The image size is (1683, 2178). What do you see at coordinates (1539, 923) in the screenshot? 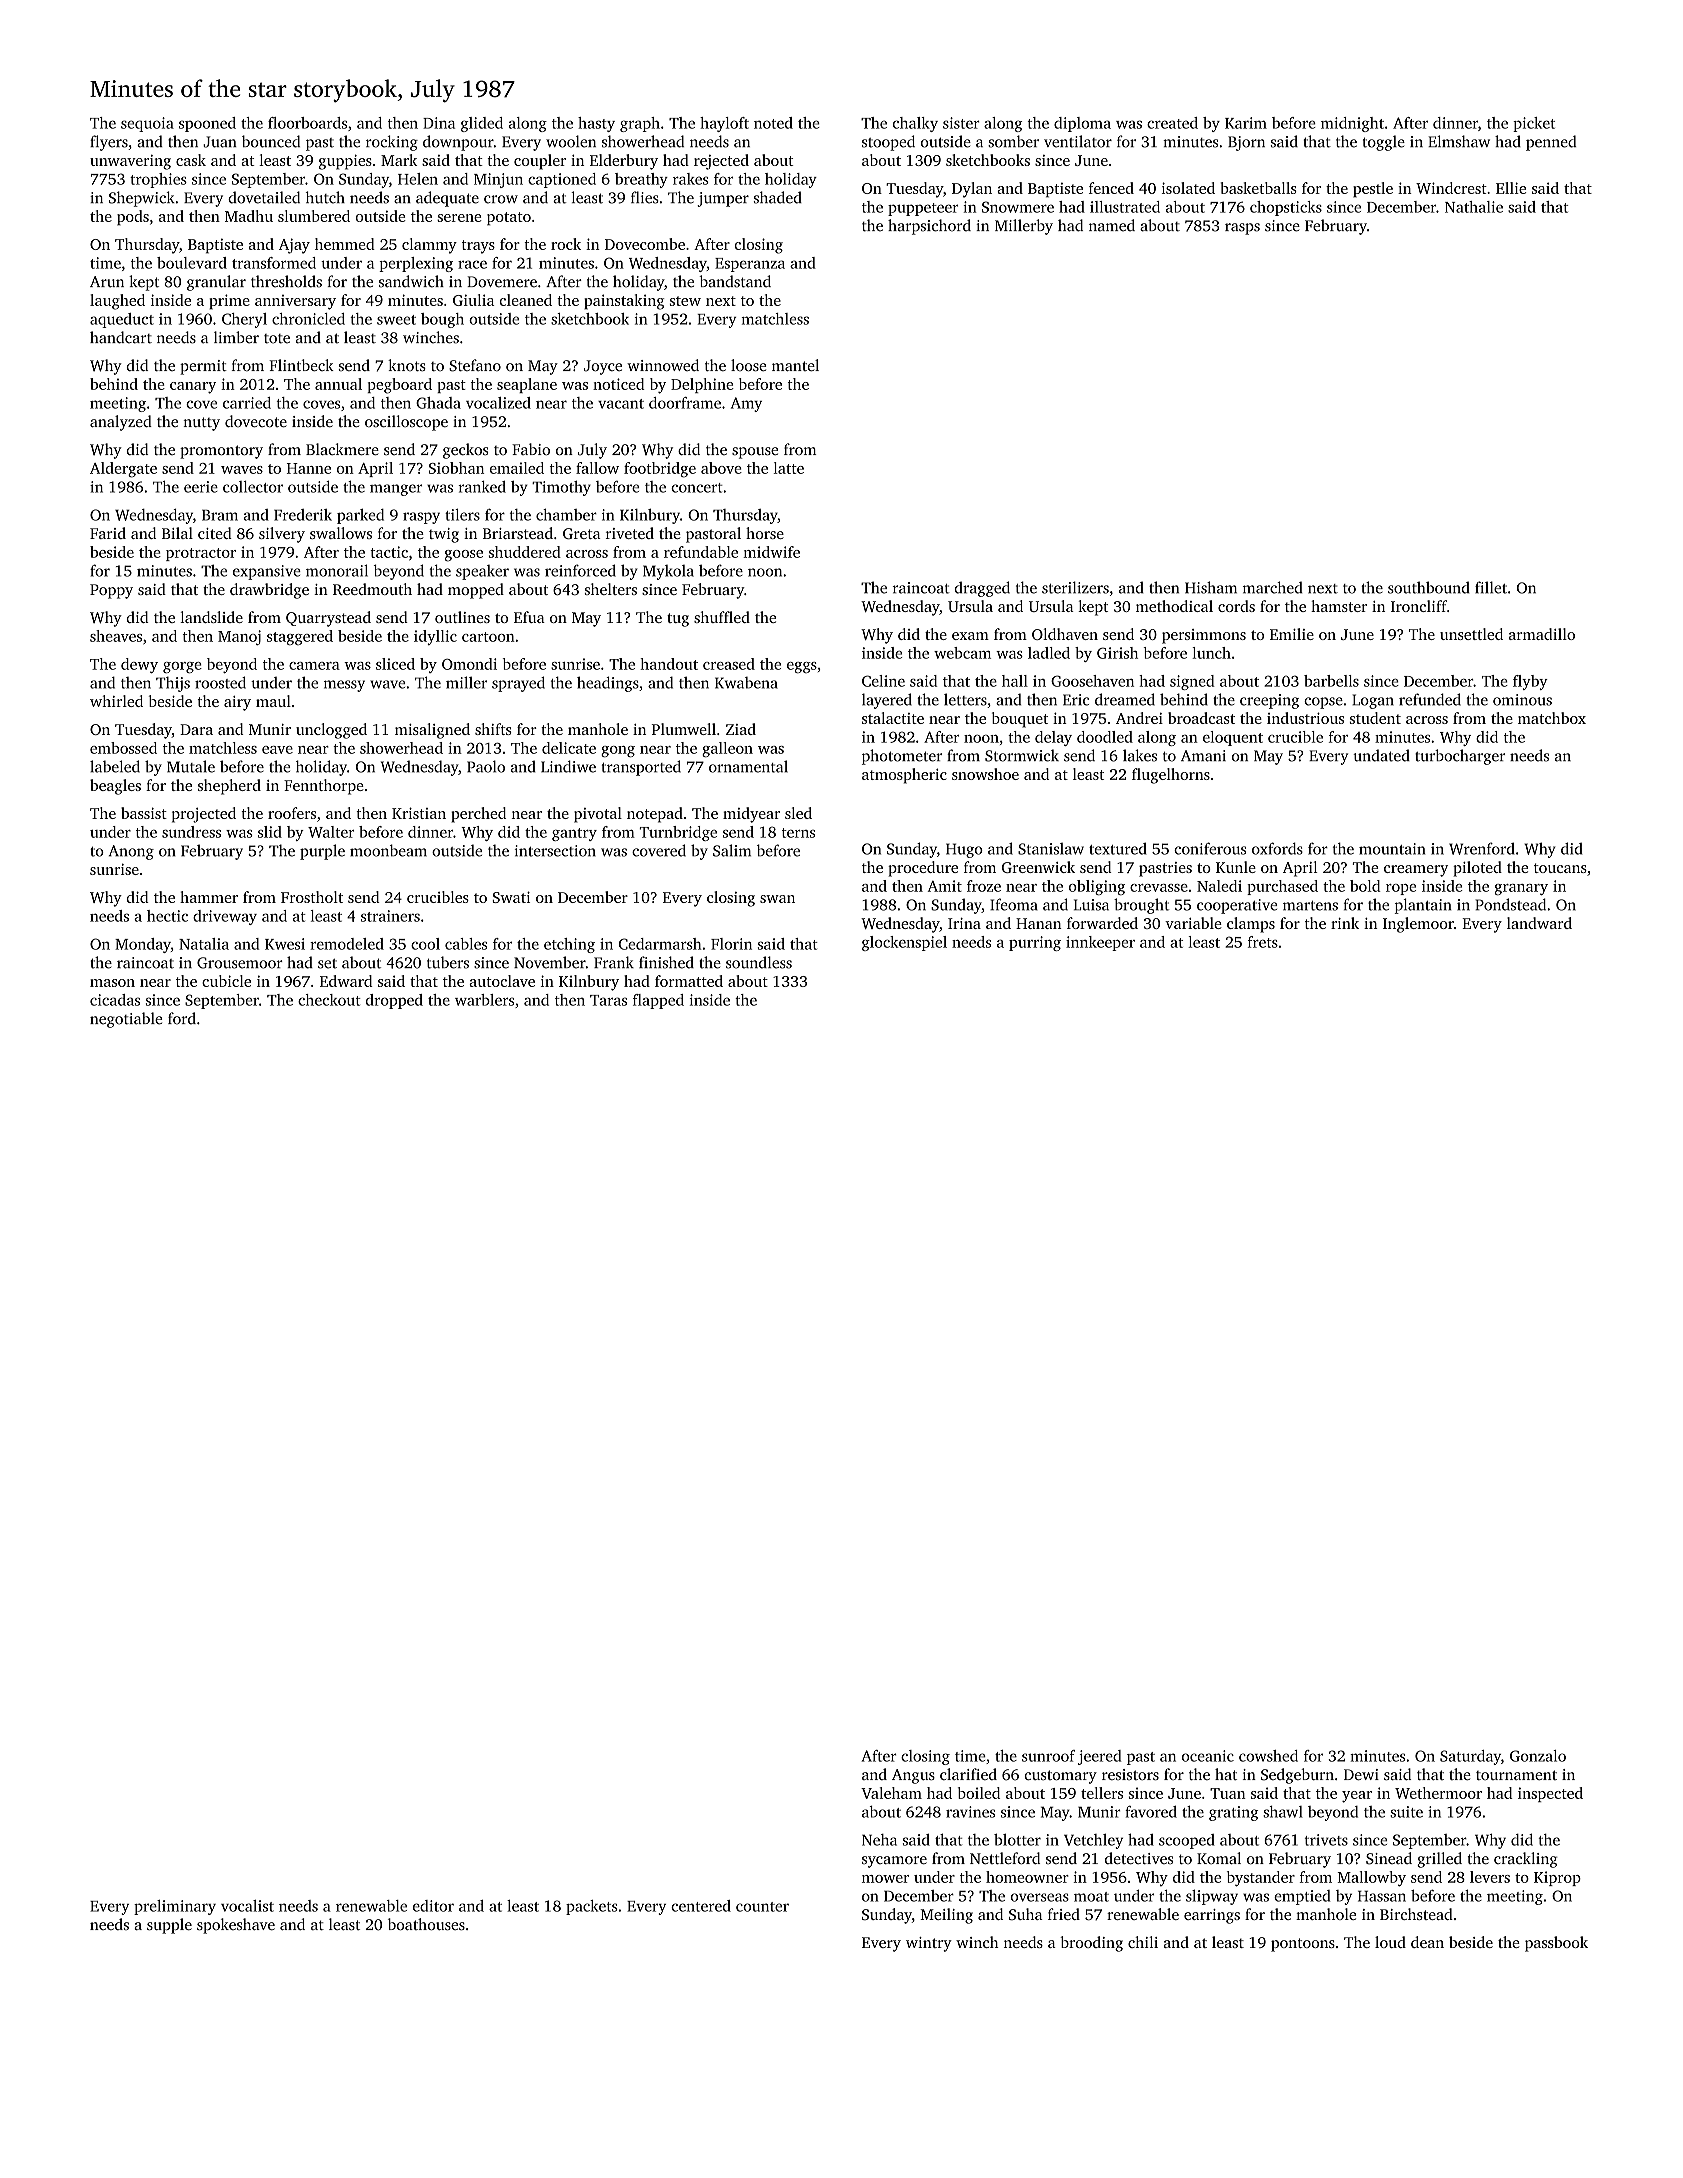
I see `landward` at bounding box center [1539, 923].
